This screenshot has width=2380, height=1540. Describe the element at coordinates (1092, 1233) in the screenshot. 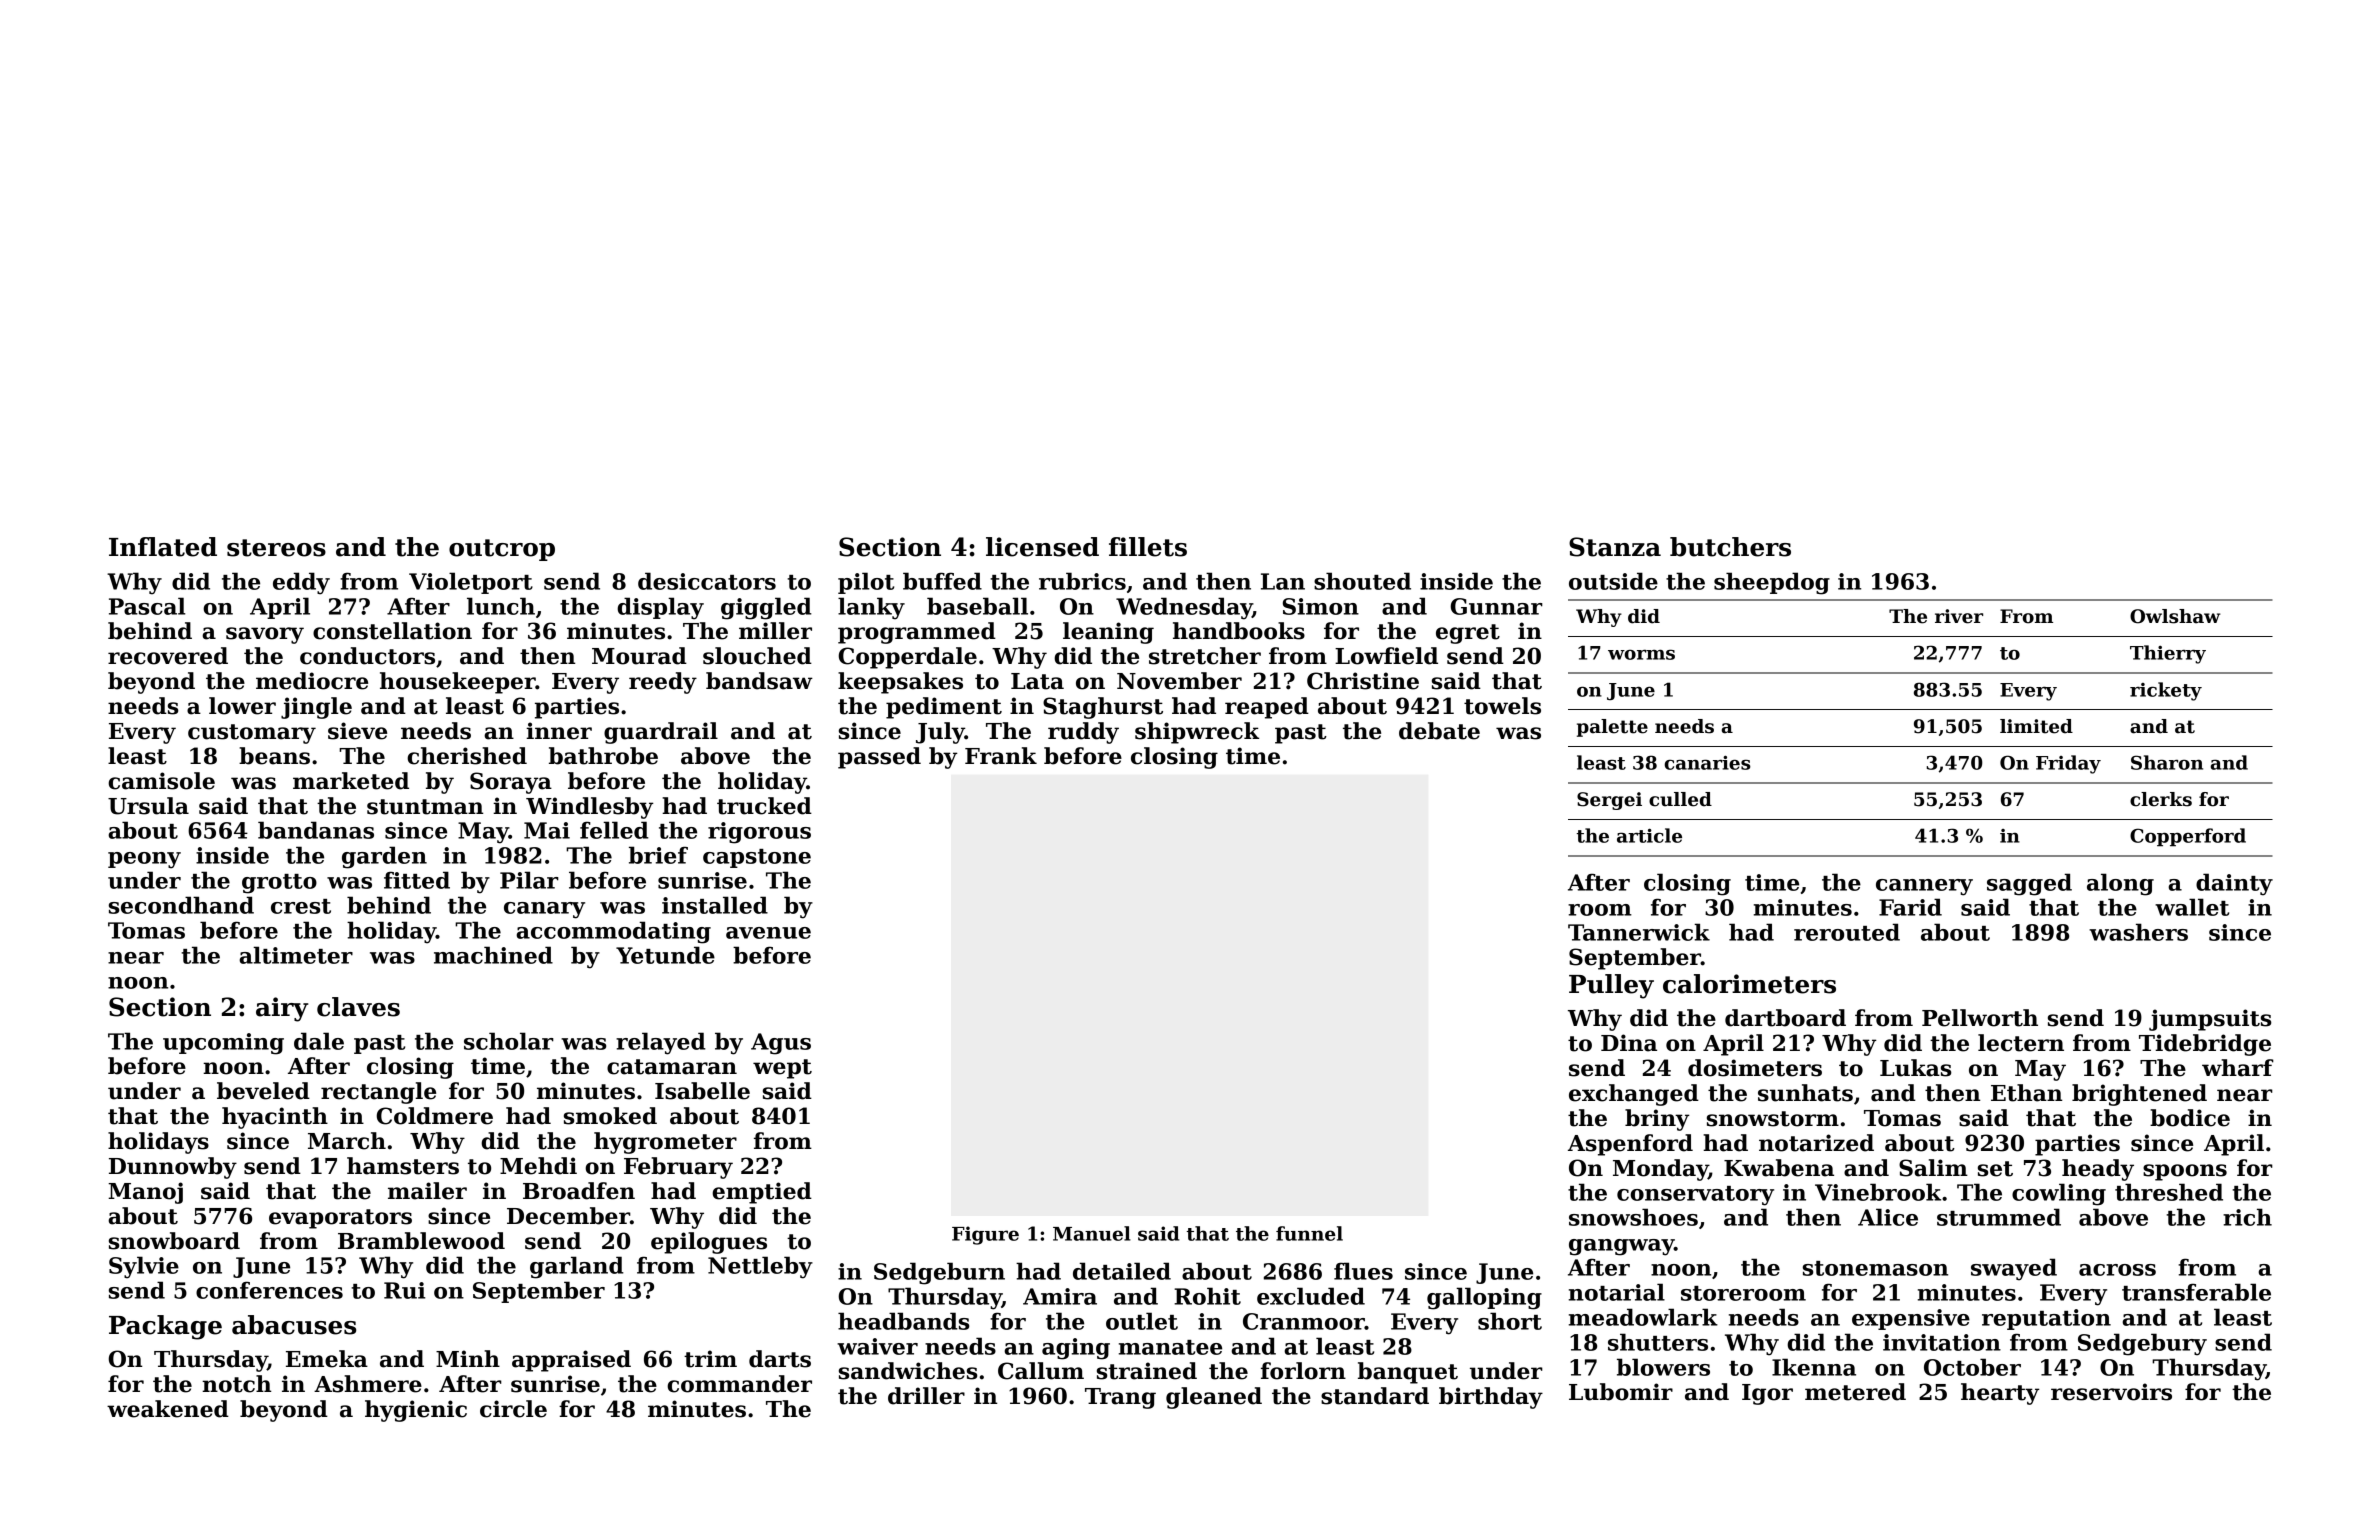

I see `Manuel` at that location.
